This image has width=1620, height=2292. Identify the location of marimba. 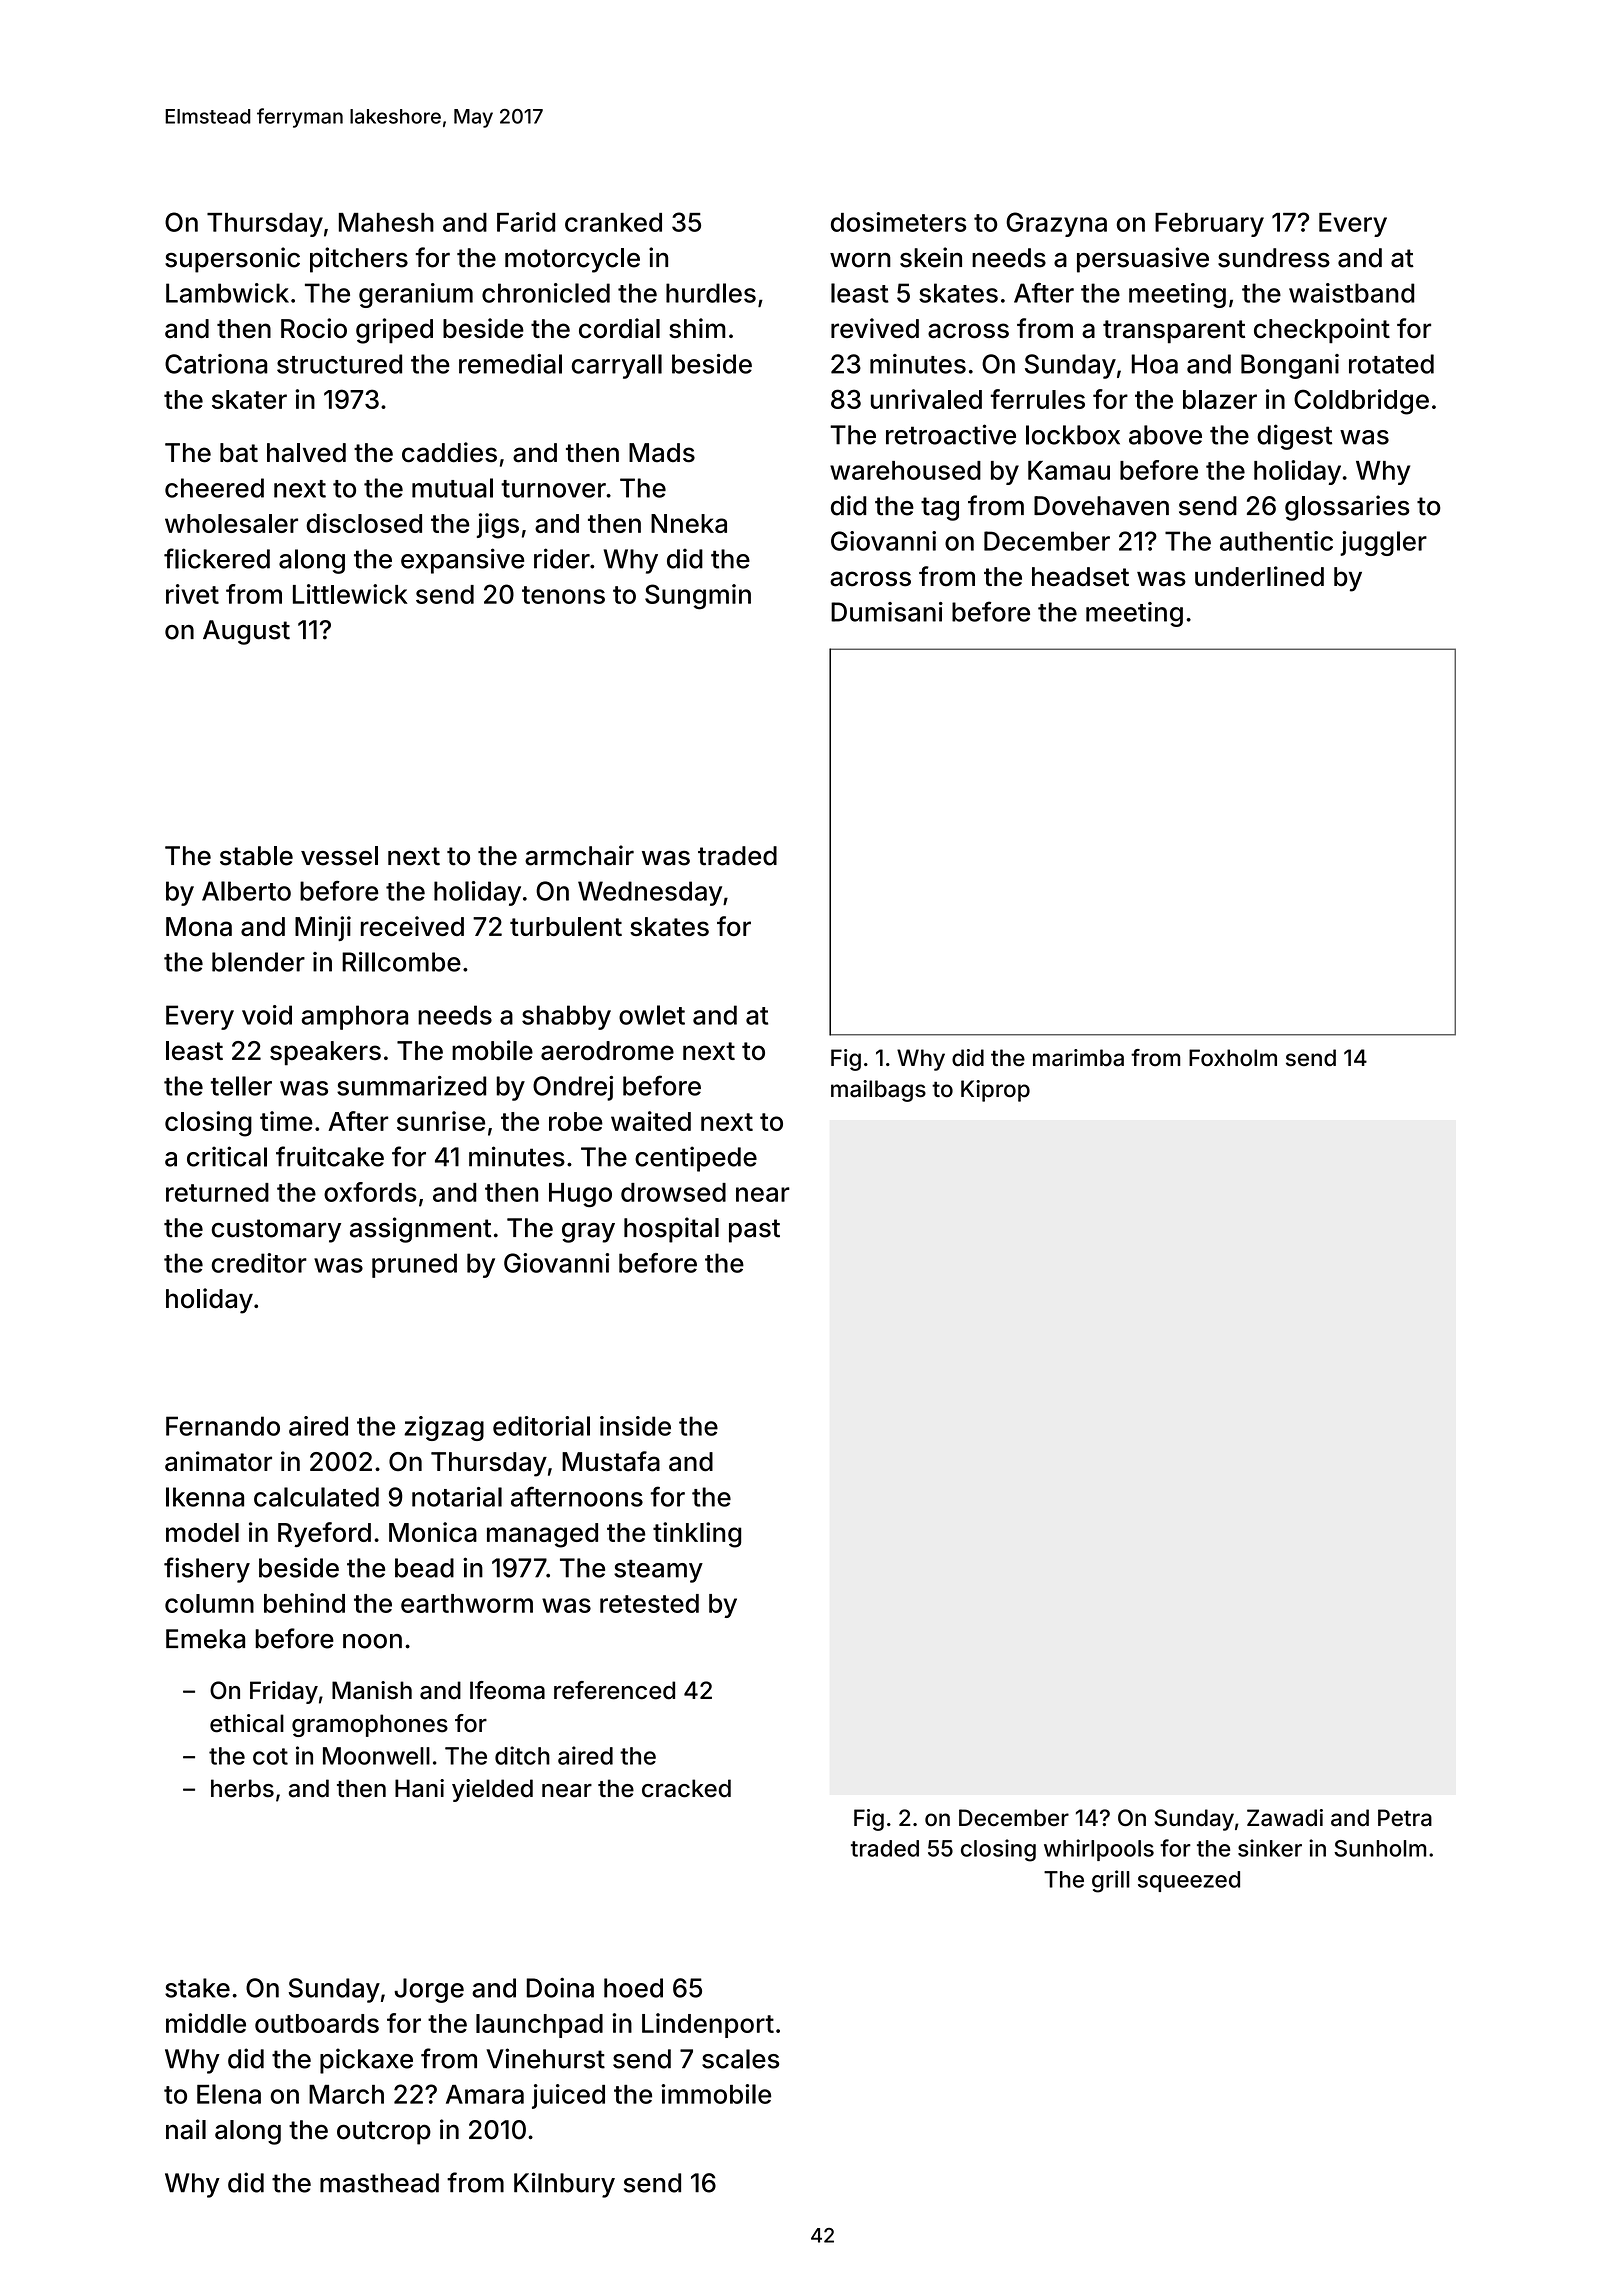
(1078, 1058).
